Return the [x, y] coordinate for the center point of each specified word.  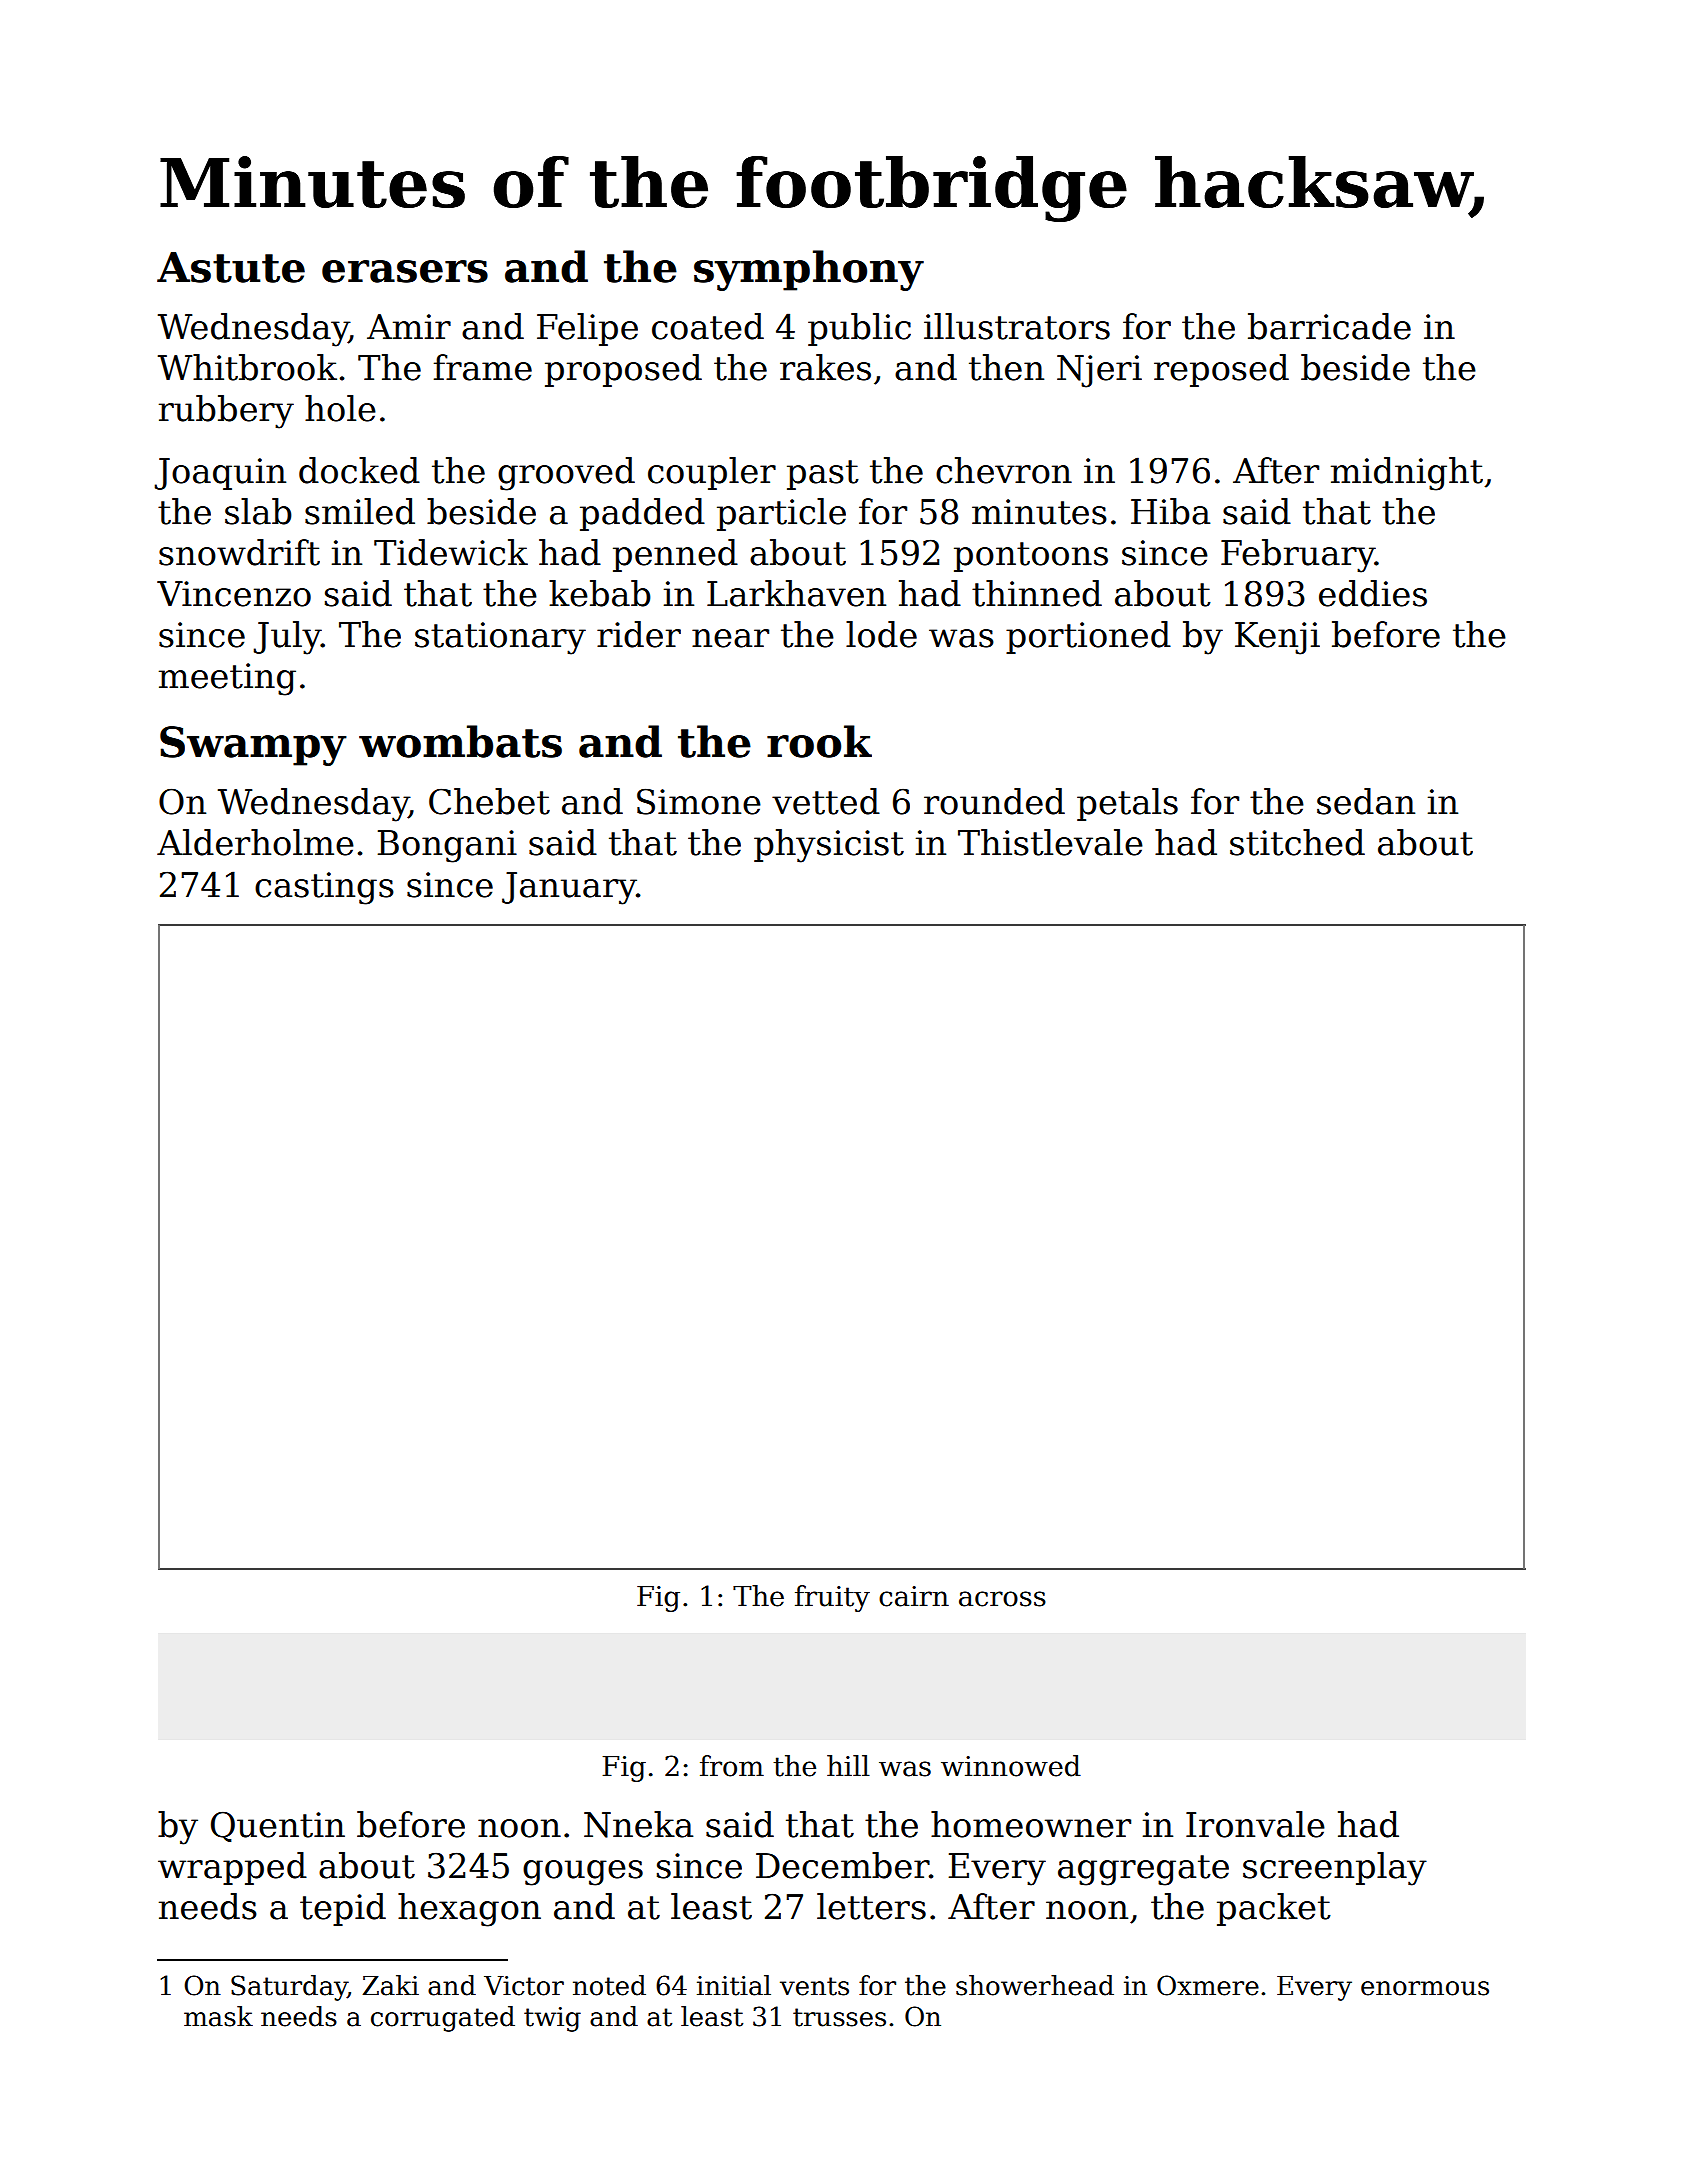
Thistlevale [1050, 842]
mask [218, 2016]
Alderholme [255, 842]
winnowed [1011, 1766]
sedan [1366, 801]
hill [848, 1765]
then [1006, 367]
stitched [1297, 842]
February [1298, 556]
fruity [832, 1598]
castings [324, 888]
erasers [405, 271]
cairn [914, 1596]
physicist [829, 846]
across [1002, 1599]
